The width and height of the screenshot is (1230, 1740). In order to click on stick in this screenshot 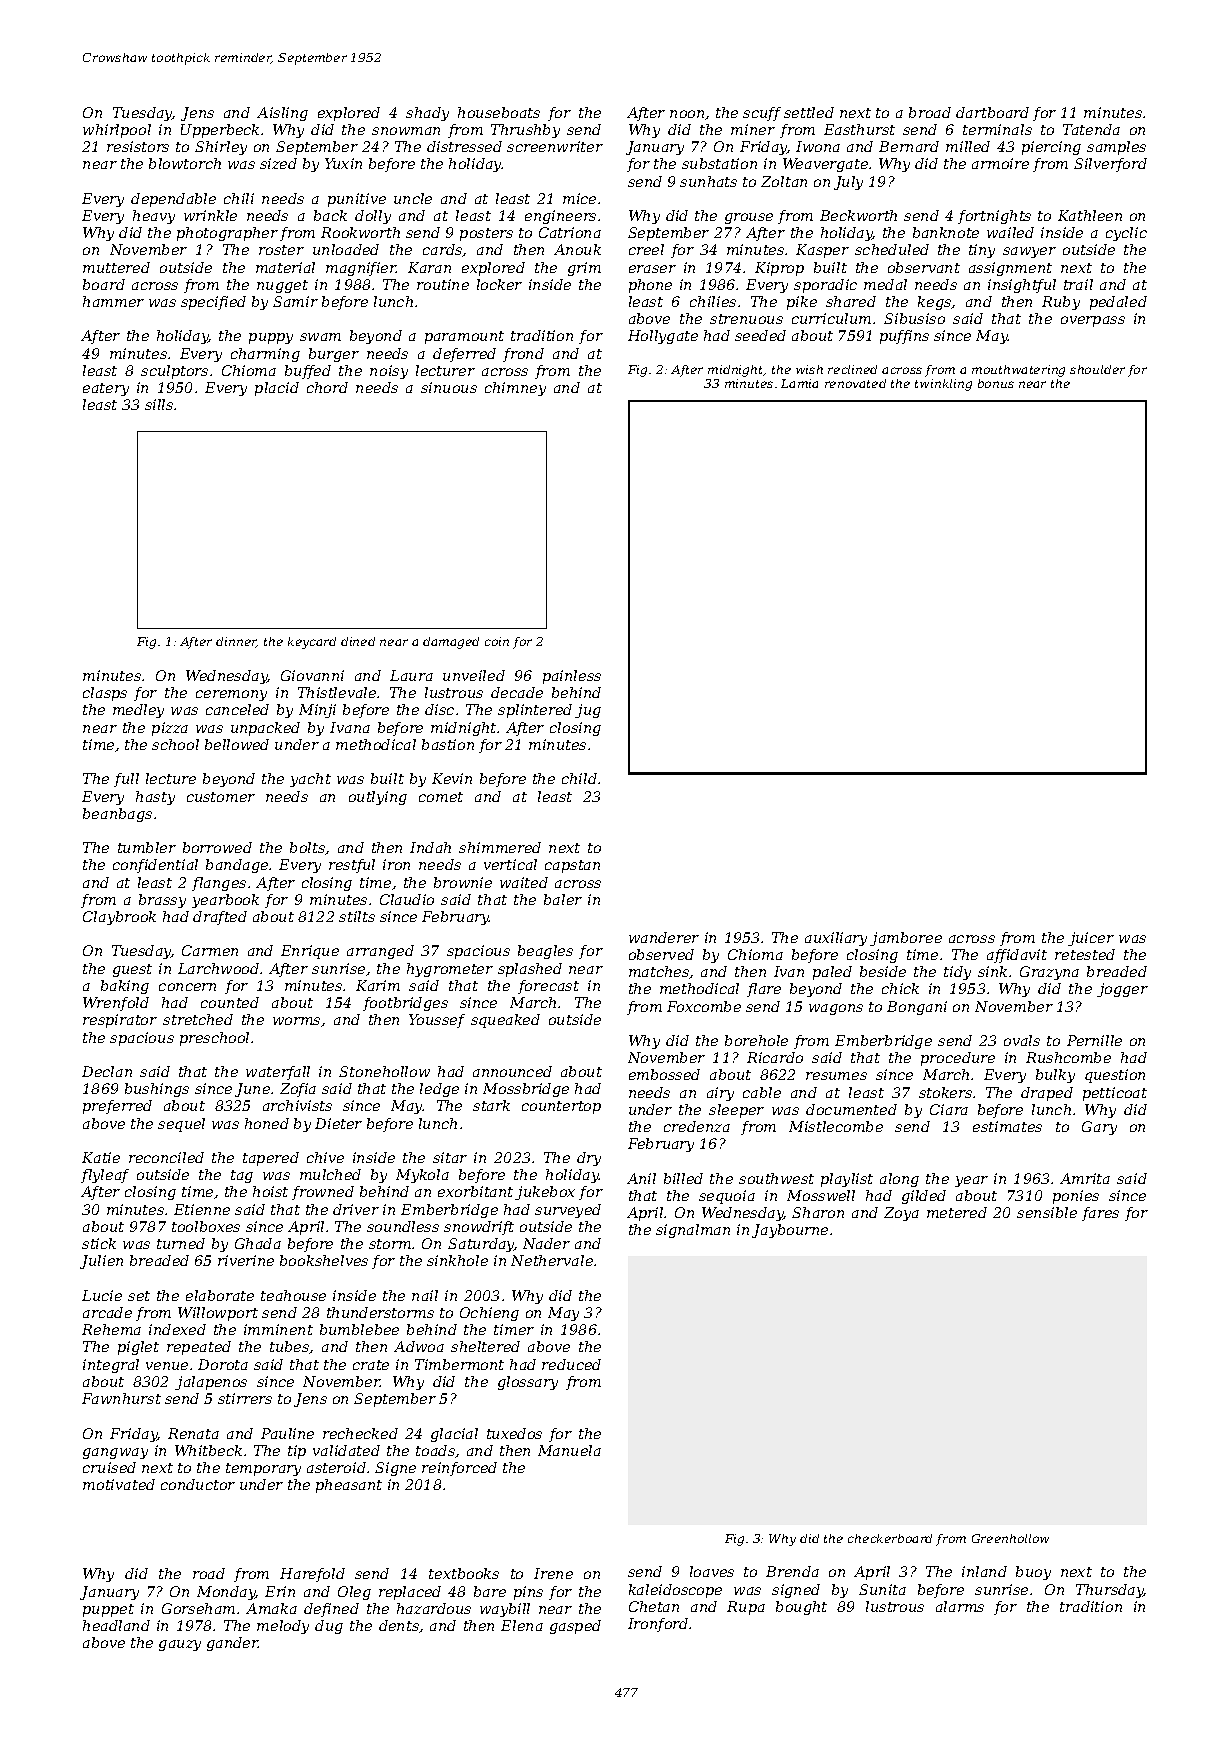, I will do `click(99, 1243)`.
